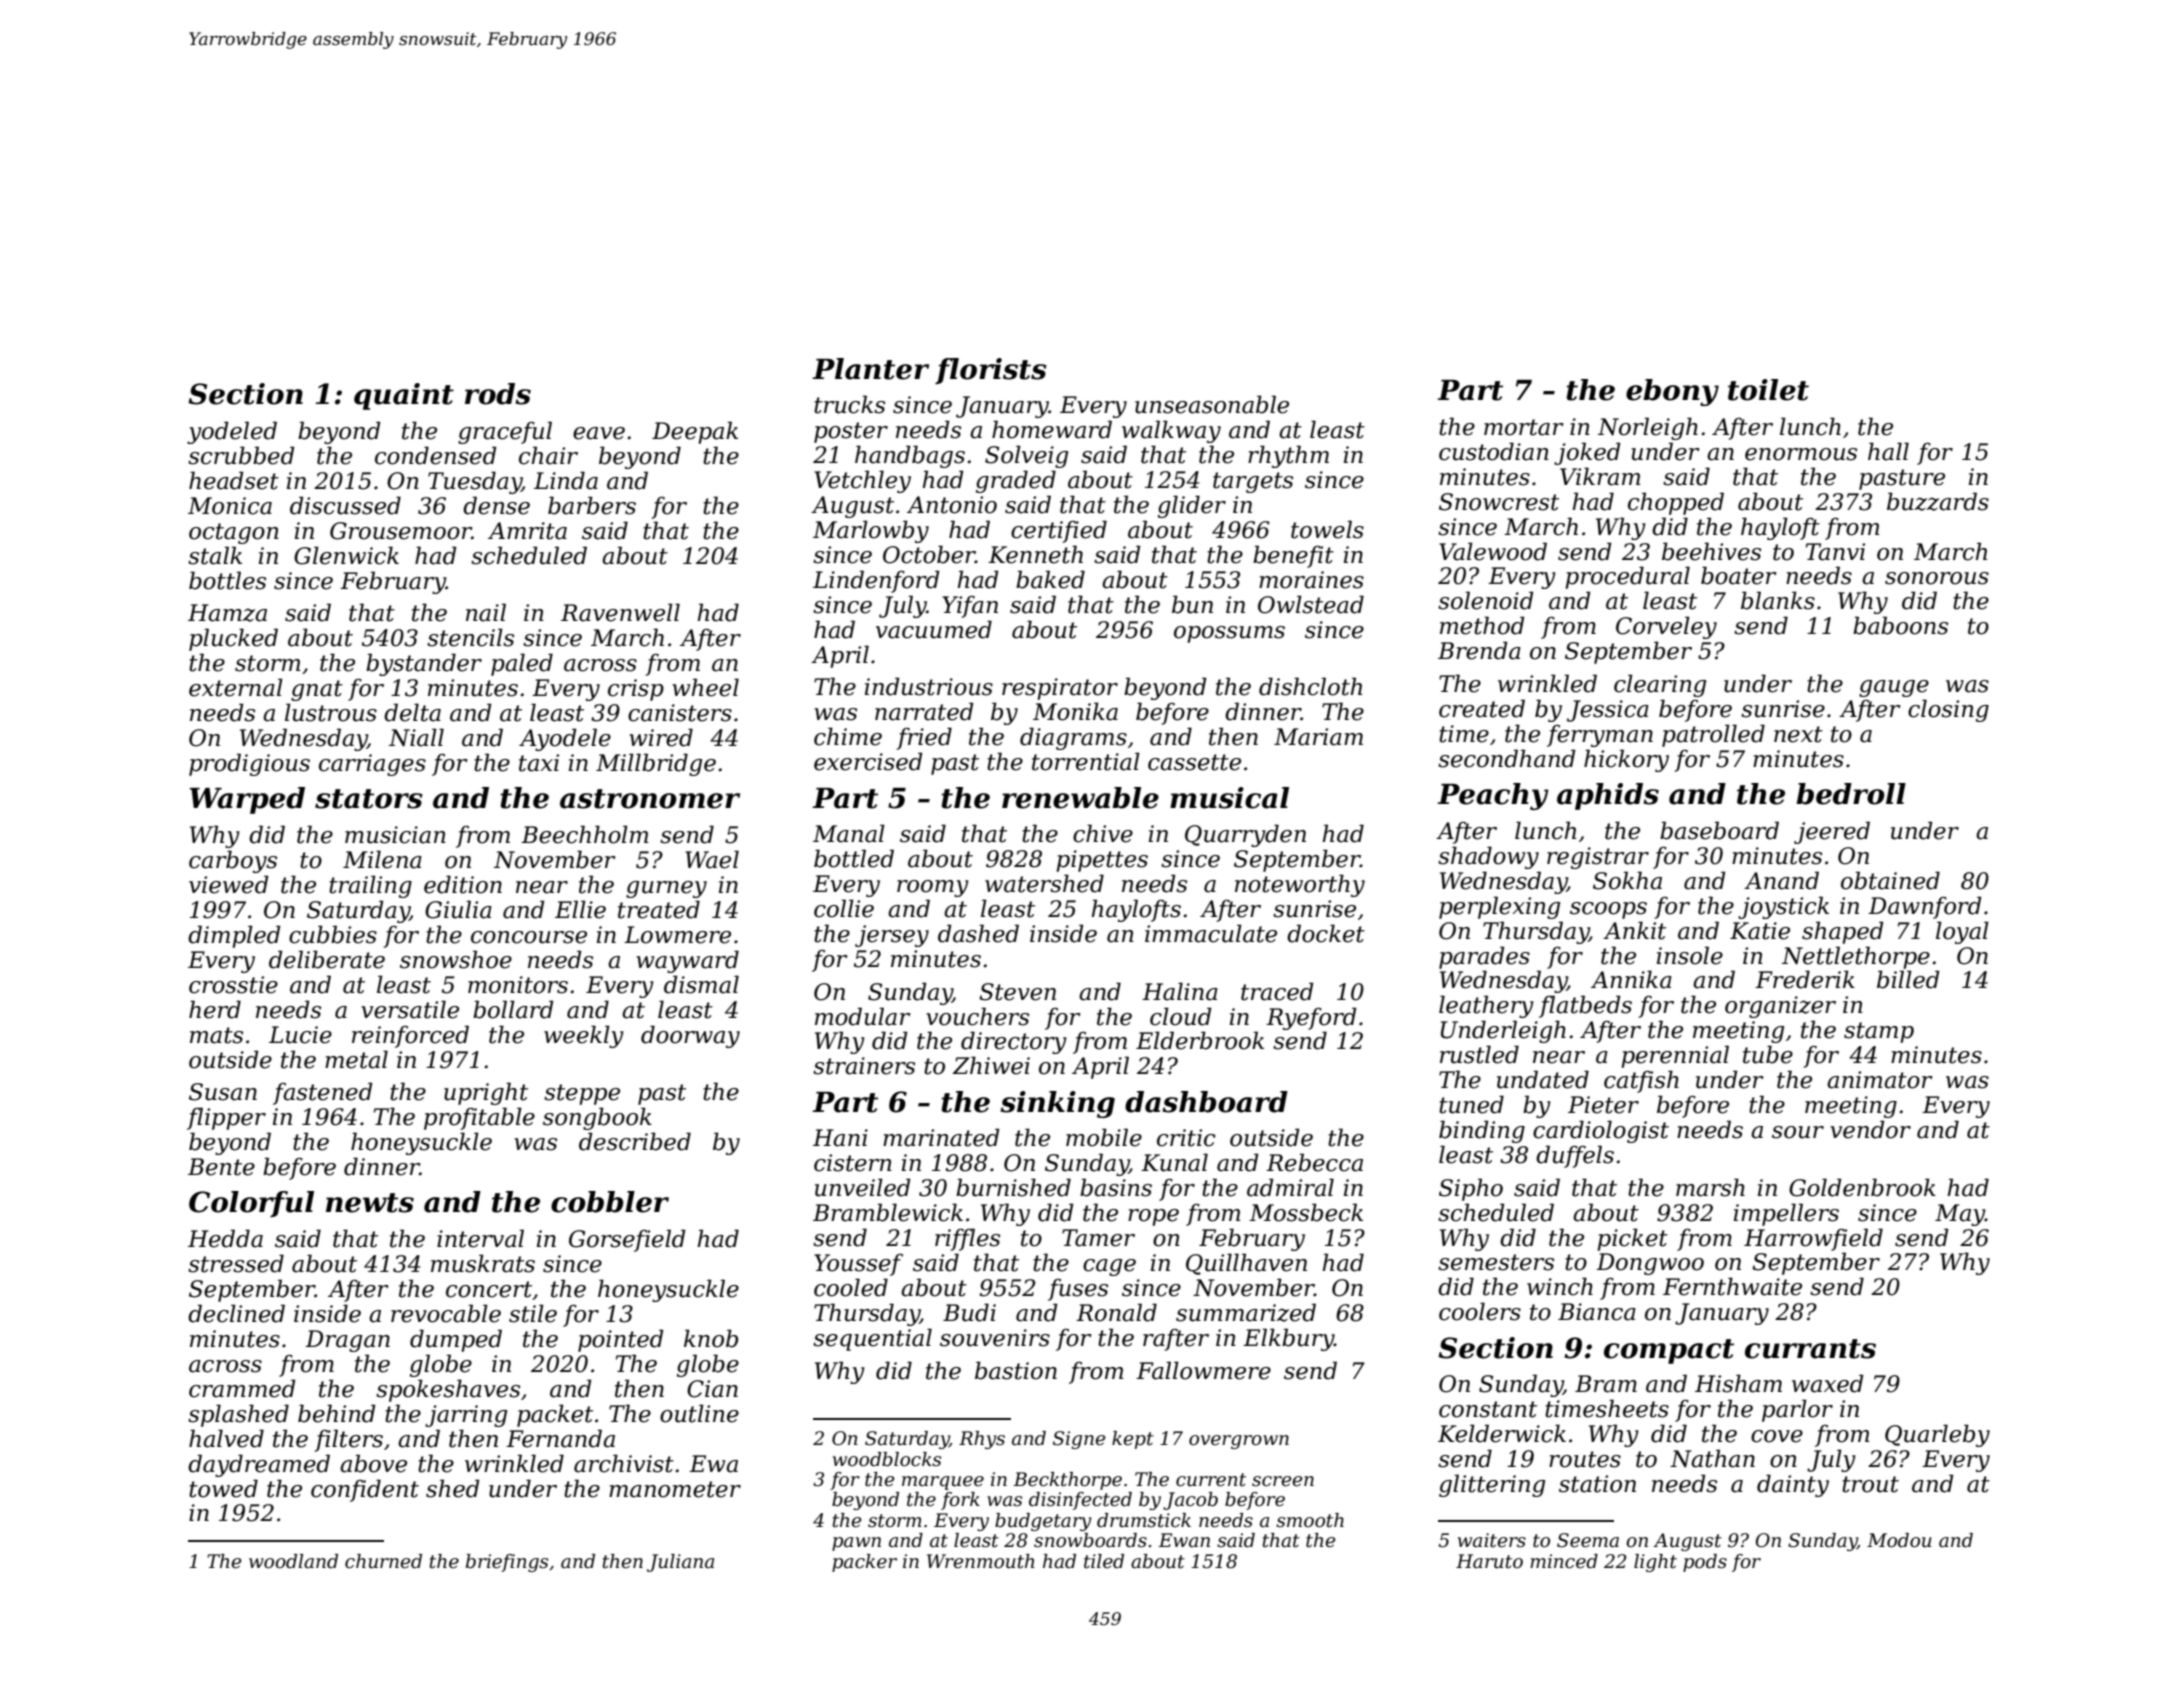 This screenshot has width=2178, height=1683. What do you see at coordinates (1672, 392) in the screenshot?
I see `ebony` at bounding box center [1672, 392].
